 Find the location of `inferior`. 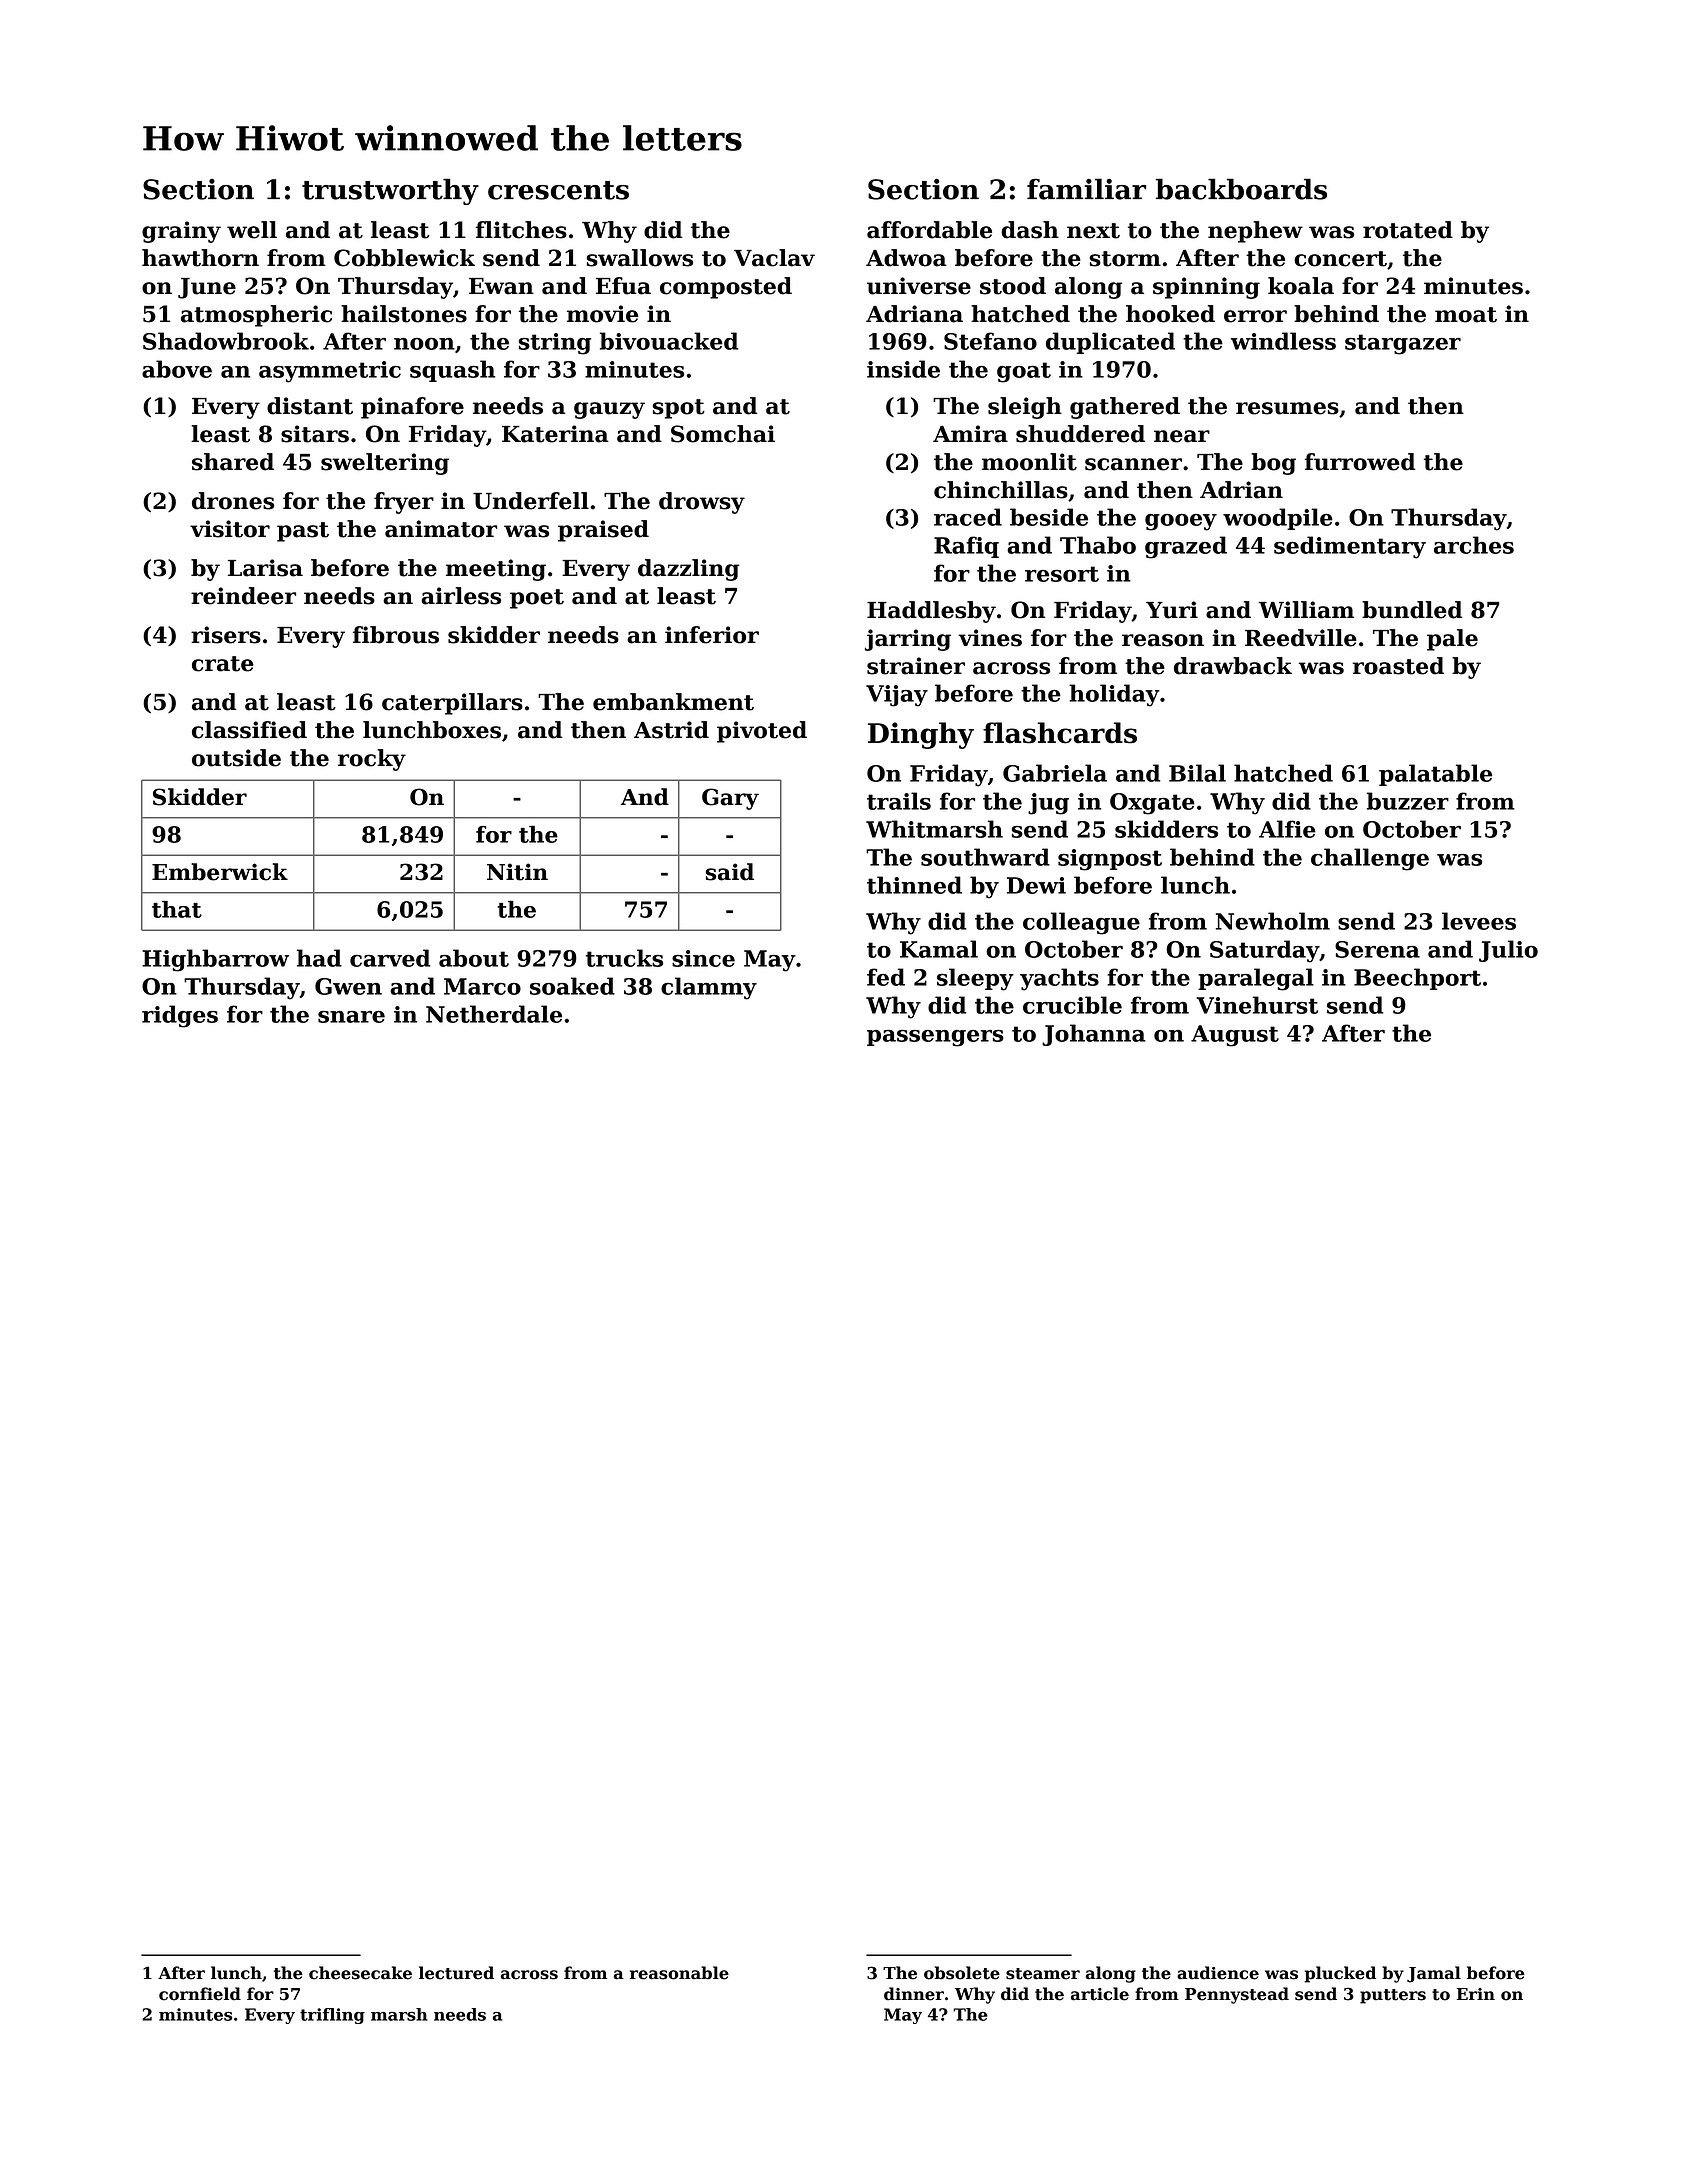

inferior is located at coordinates (712, 635).
